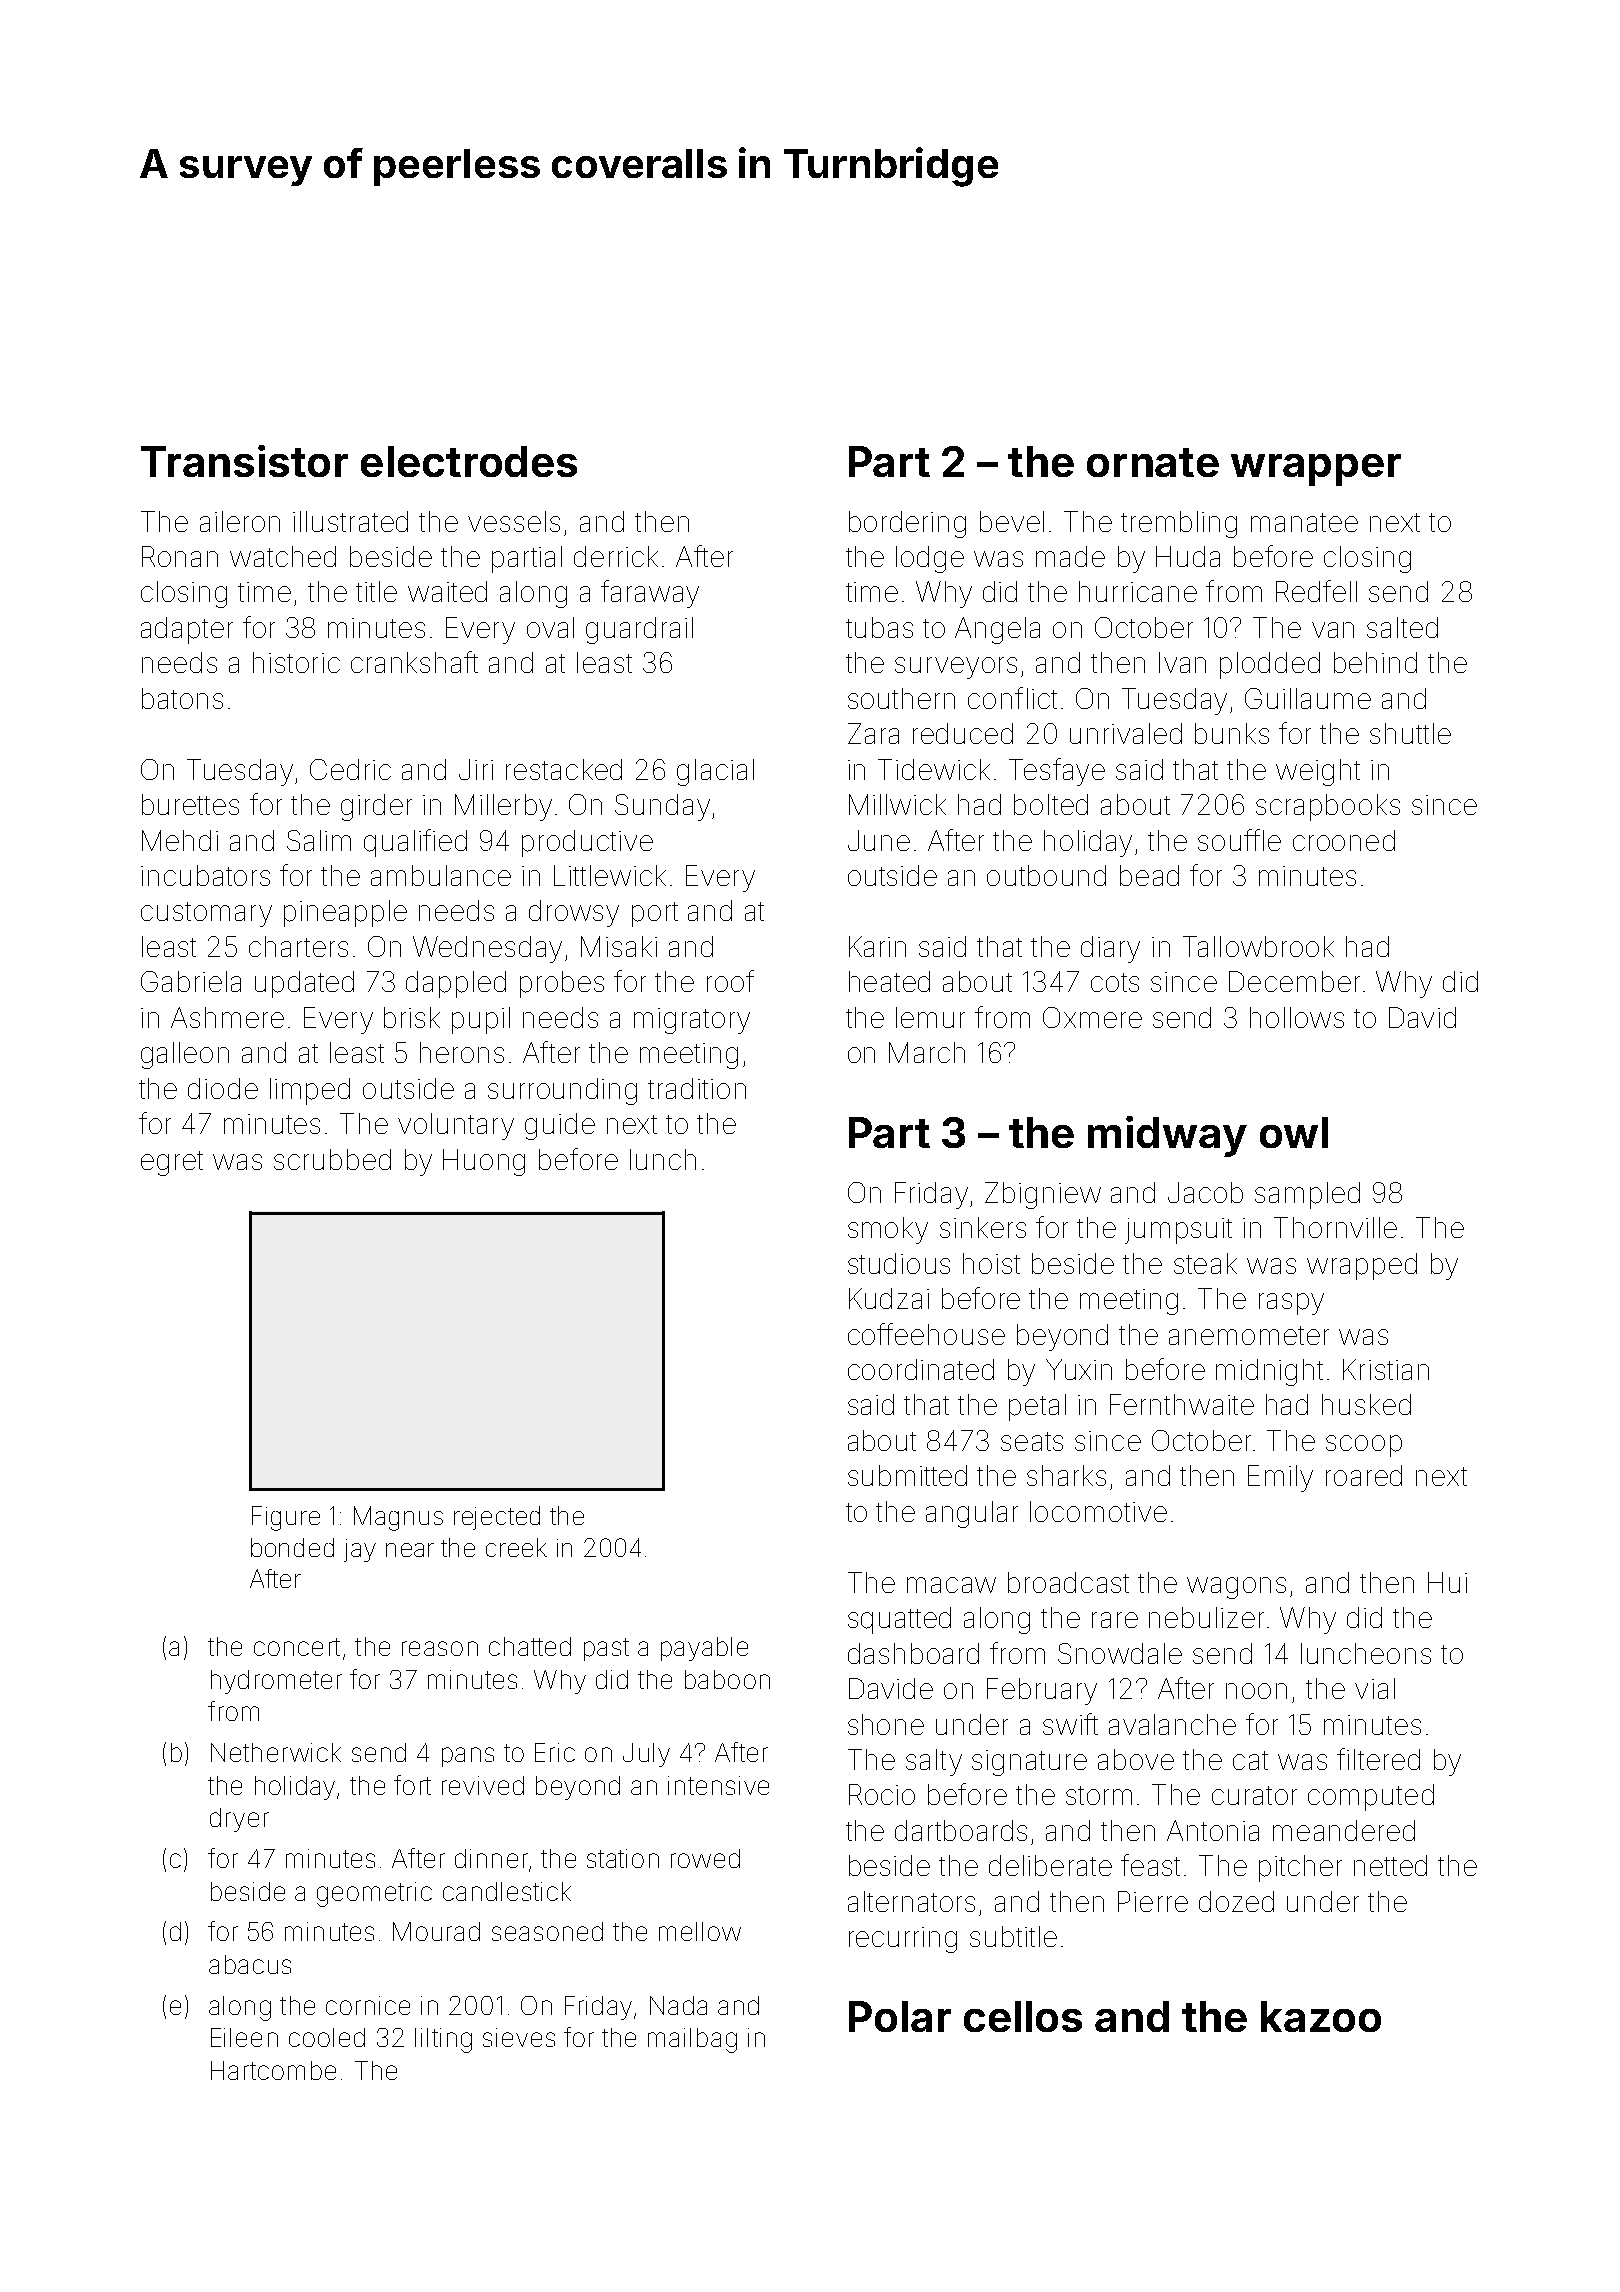 This document has height=2292, width=1620. I want to click on March, so click(927, 1052).
